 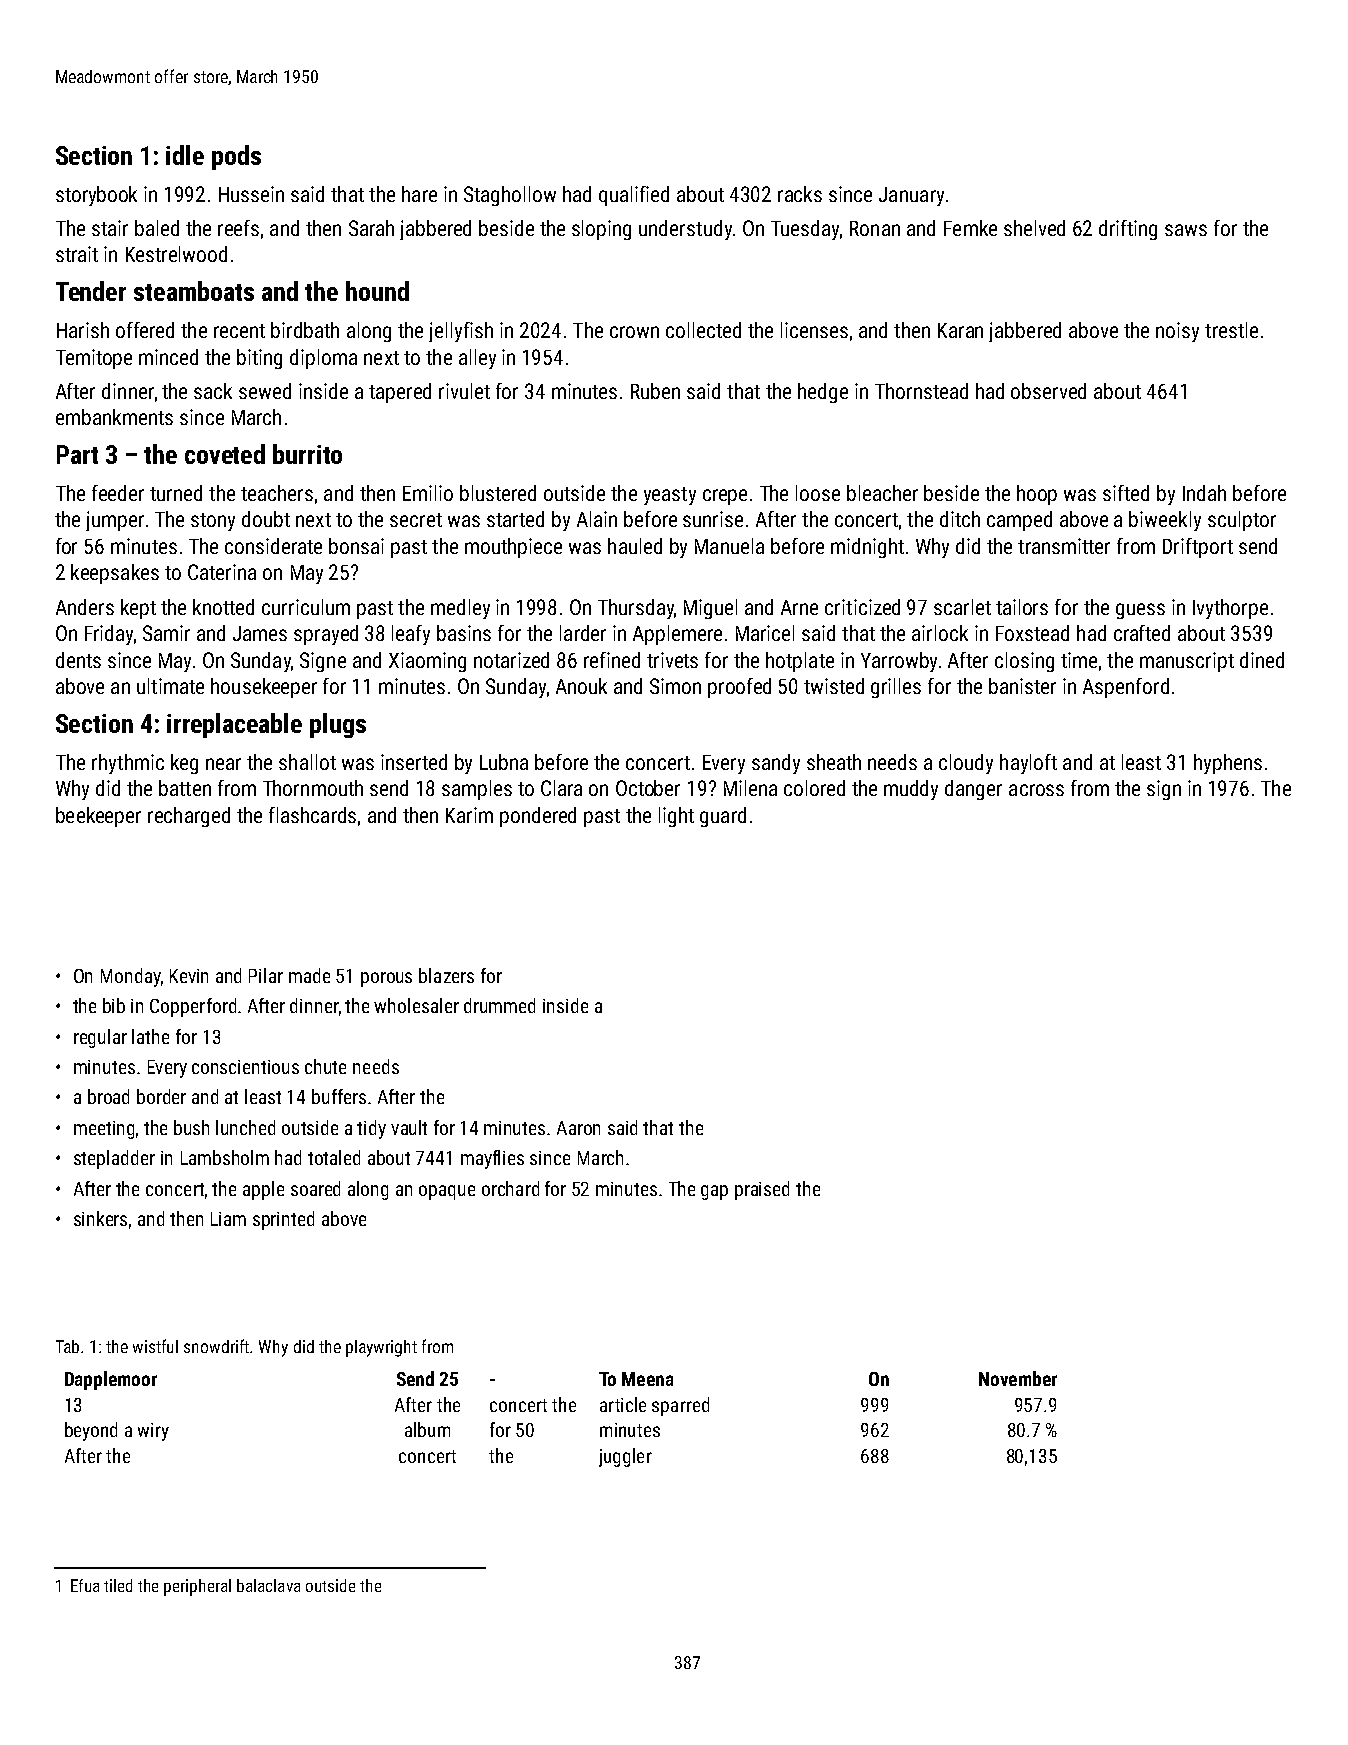 I want to click on saws, so click(x=1186, y=230).
